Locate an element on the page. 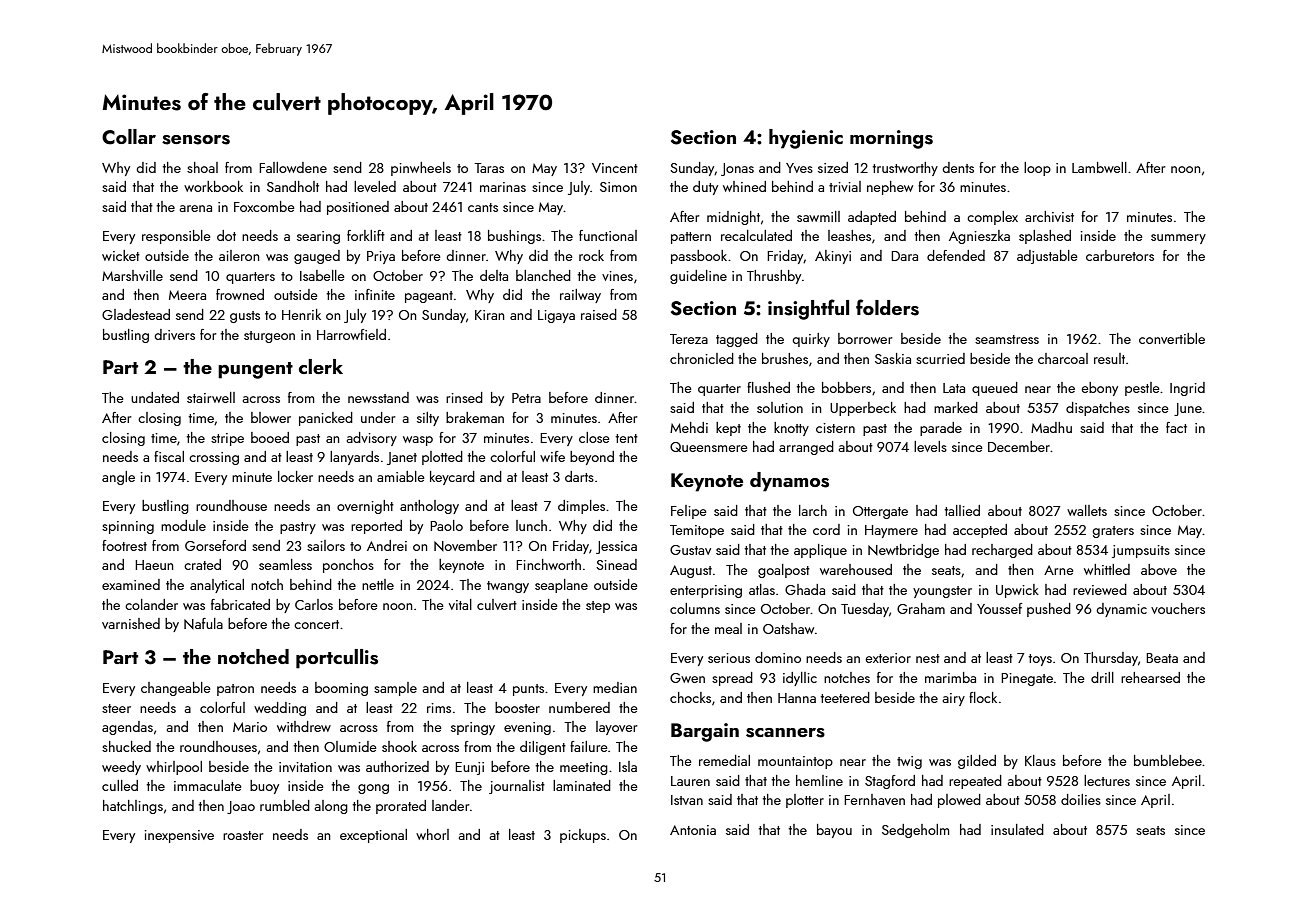 This page has height=924, width=1308. bayou is located at coordinates (834, 831).
